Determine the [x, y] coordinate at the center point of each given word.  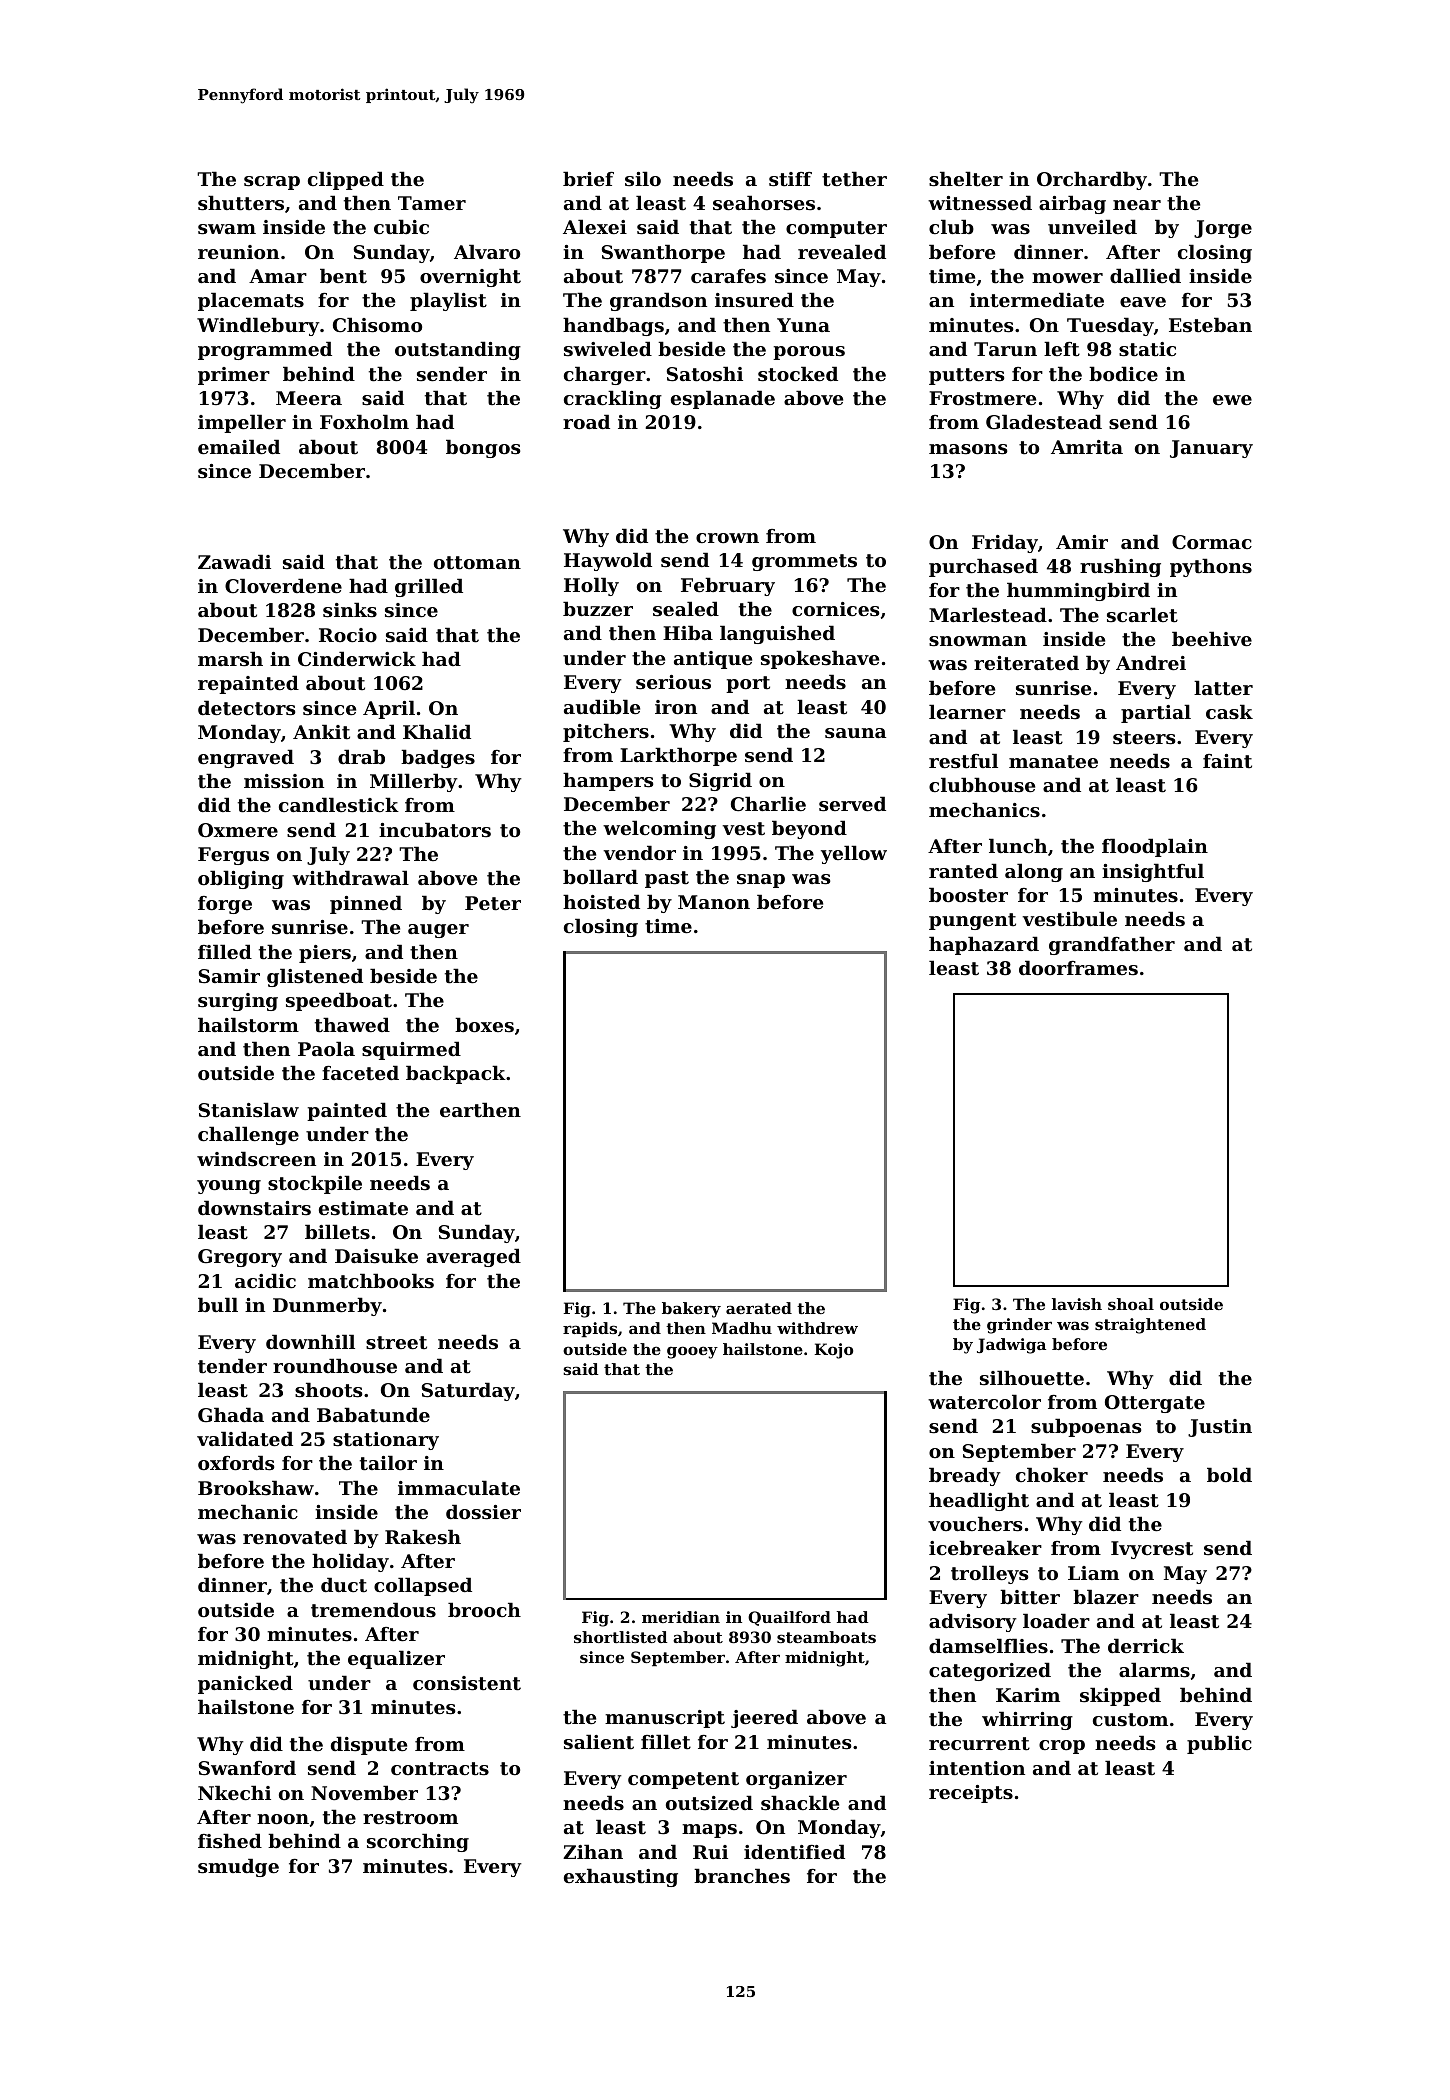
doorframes [1078, 968]
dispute [369, 1745]
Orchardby [1092, 180]
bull [218, 1304]
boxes [484, 1025]
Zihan [593, 1851]
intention [977, 1768]
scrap [272, 183]
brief [588, 178]
